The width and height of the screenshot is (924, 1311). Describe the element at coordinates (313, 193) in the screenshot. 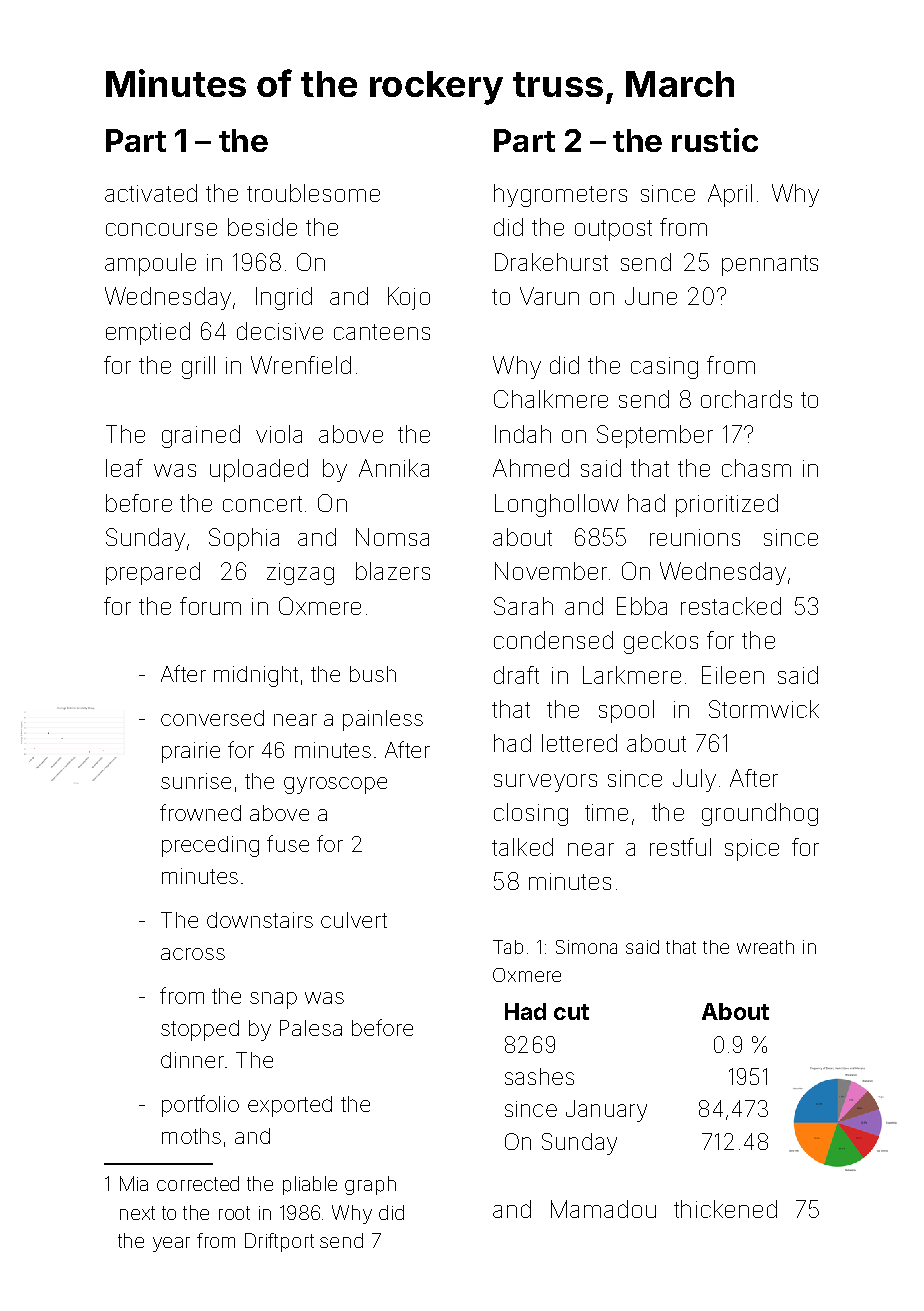

I see `troublesome` at that location.
